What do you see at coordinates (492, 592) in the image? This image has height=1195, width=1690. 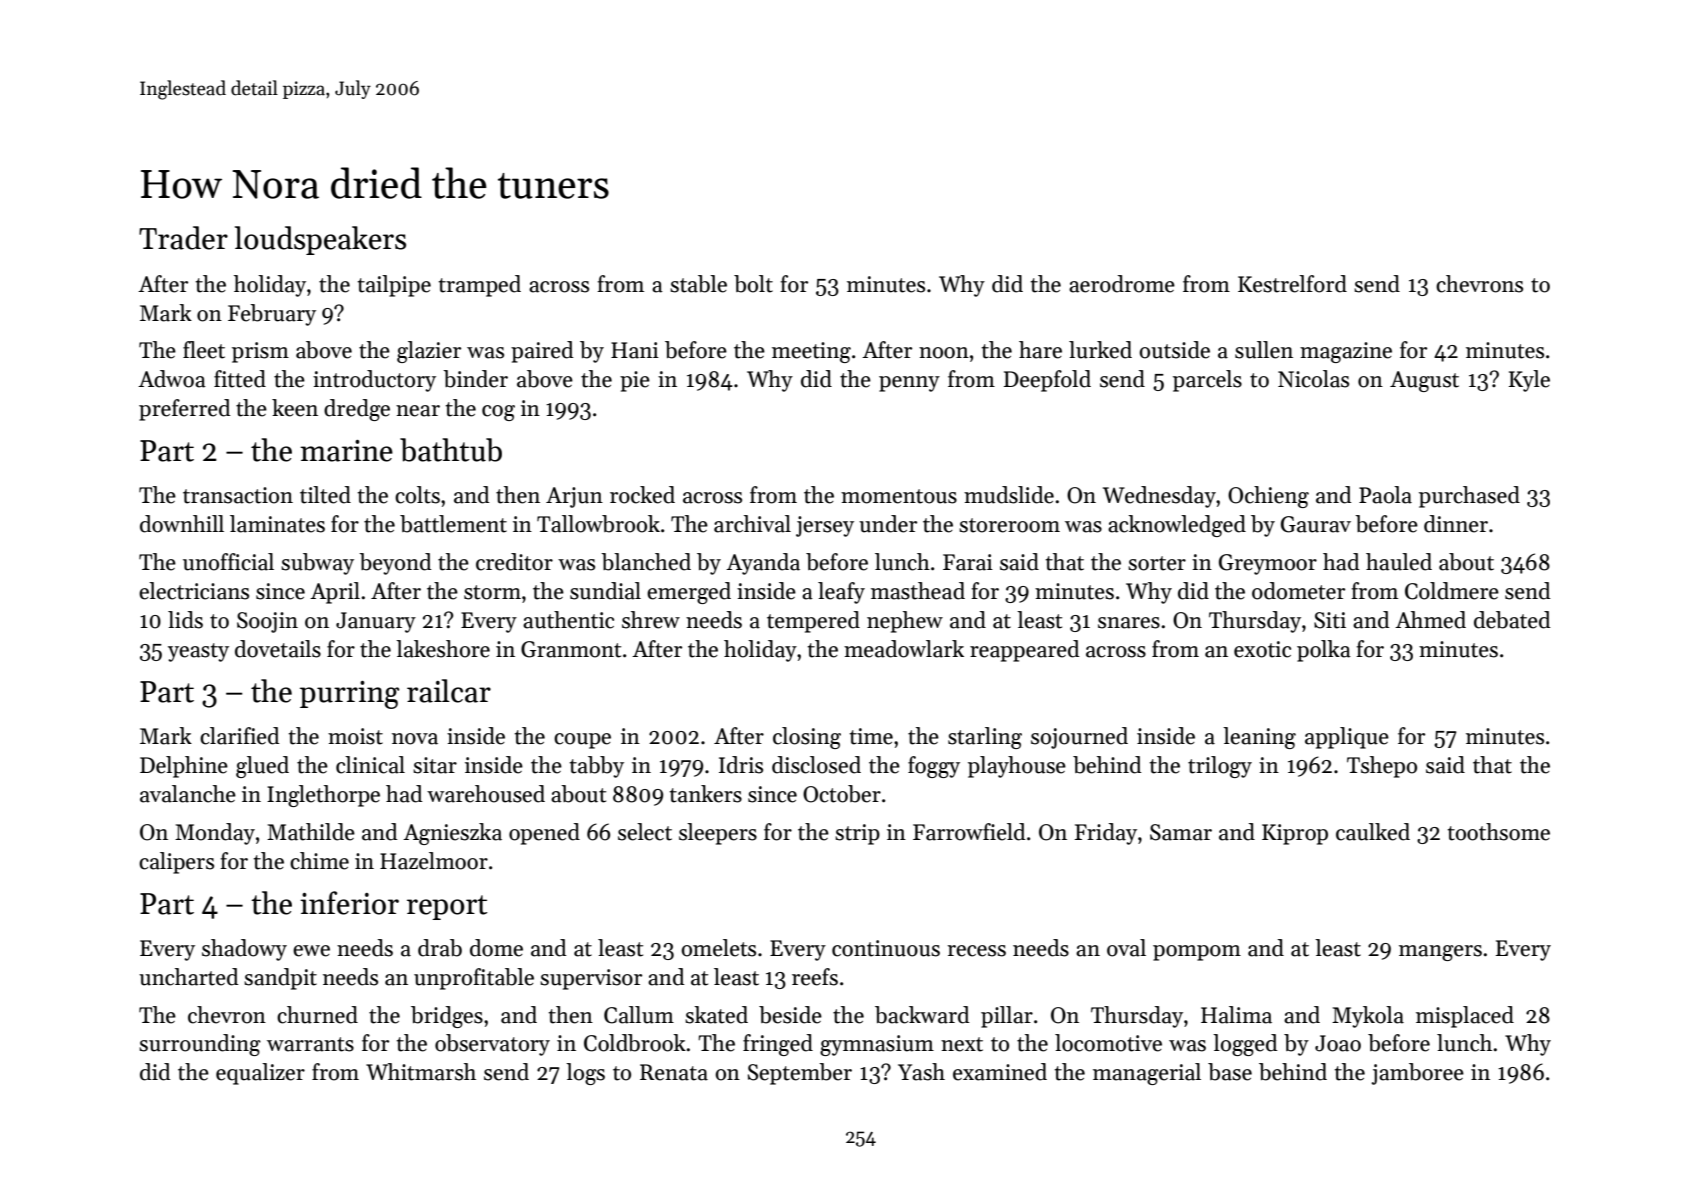 I see `storm` at bounding box center [492, 592].
